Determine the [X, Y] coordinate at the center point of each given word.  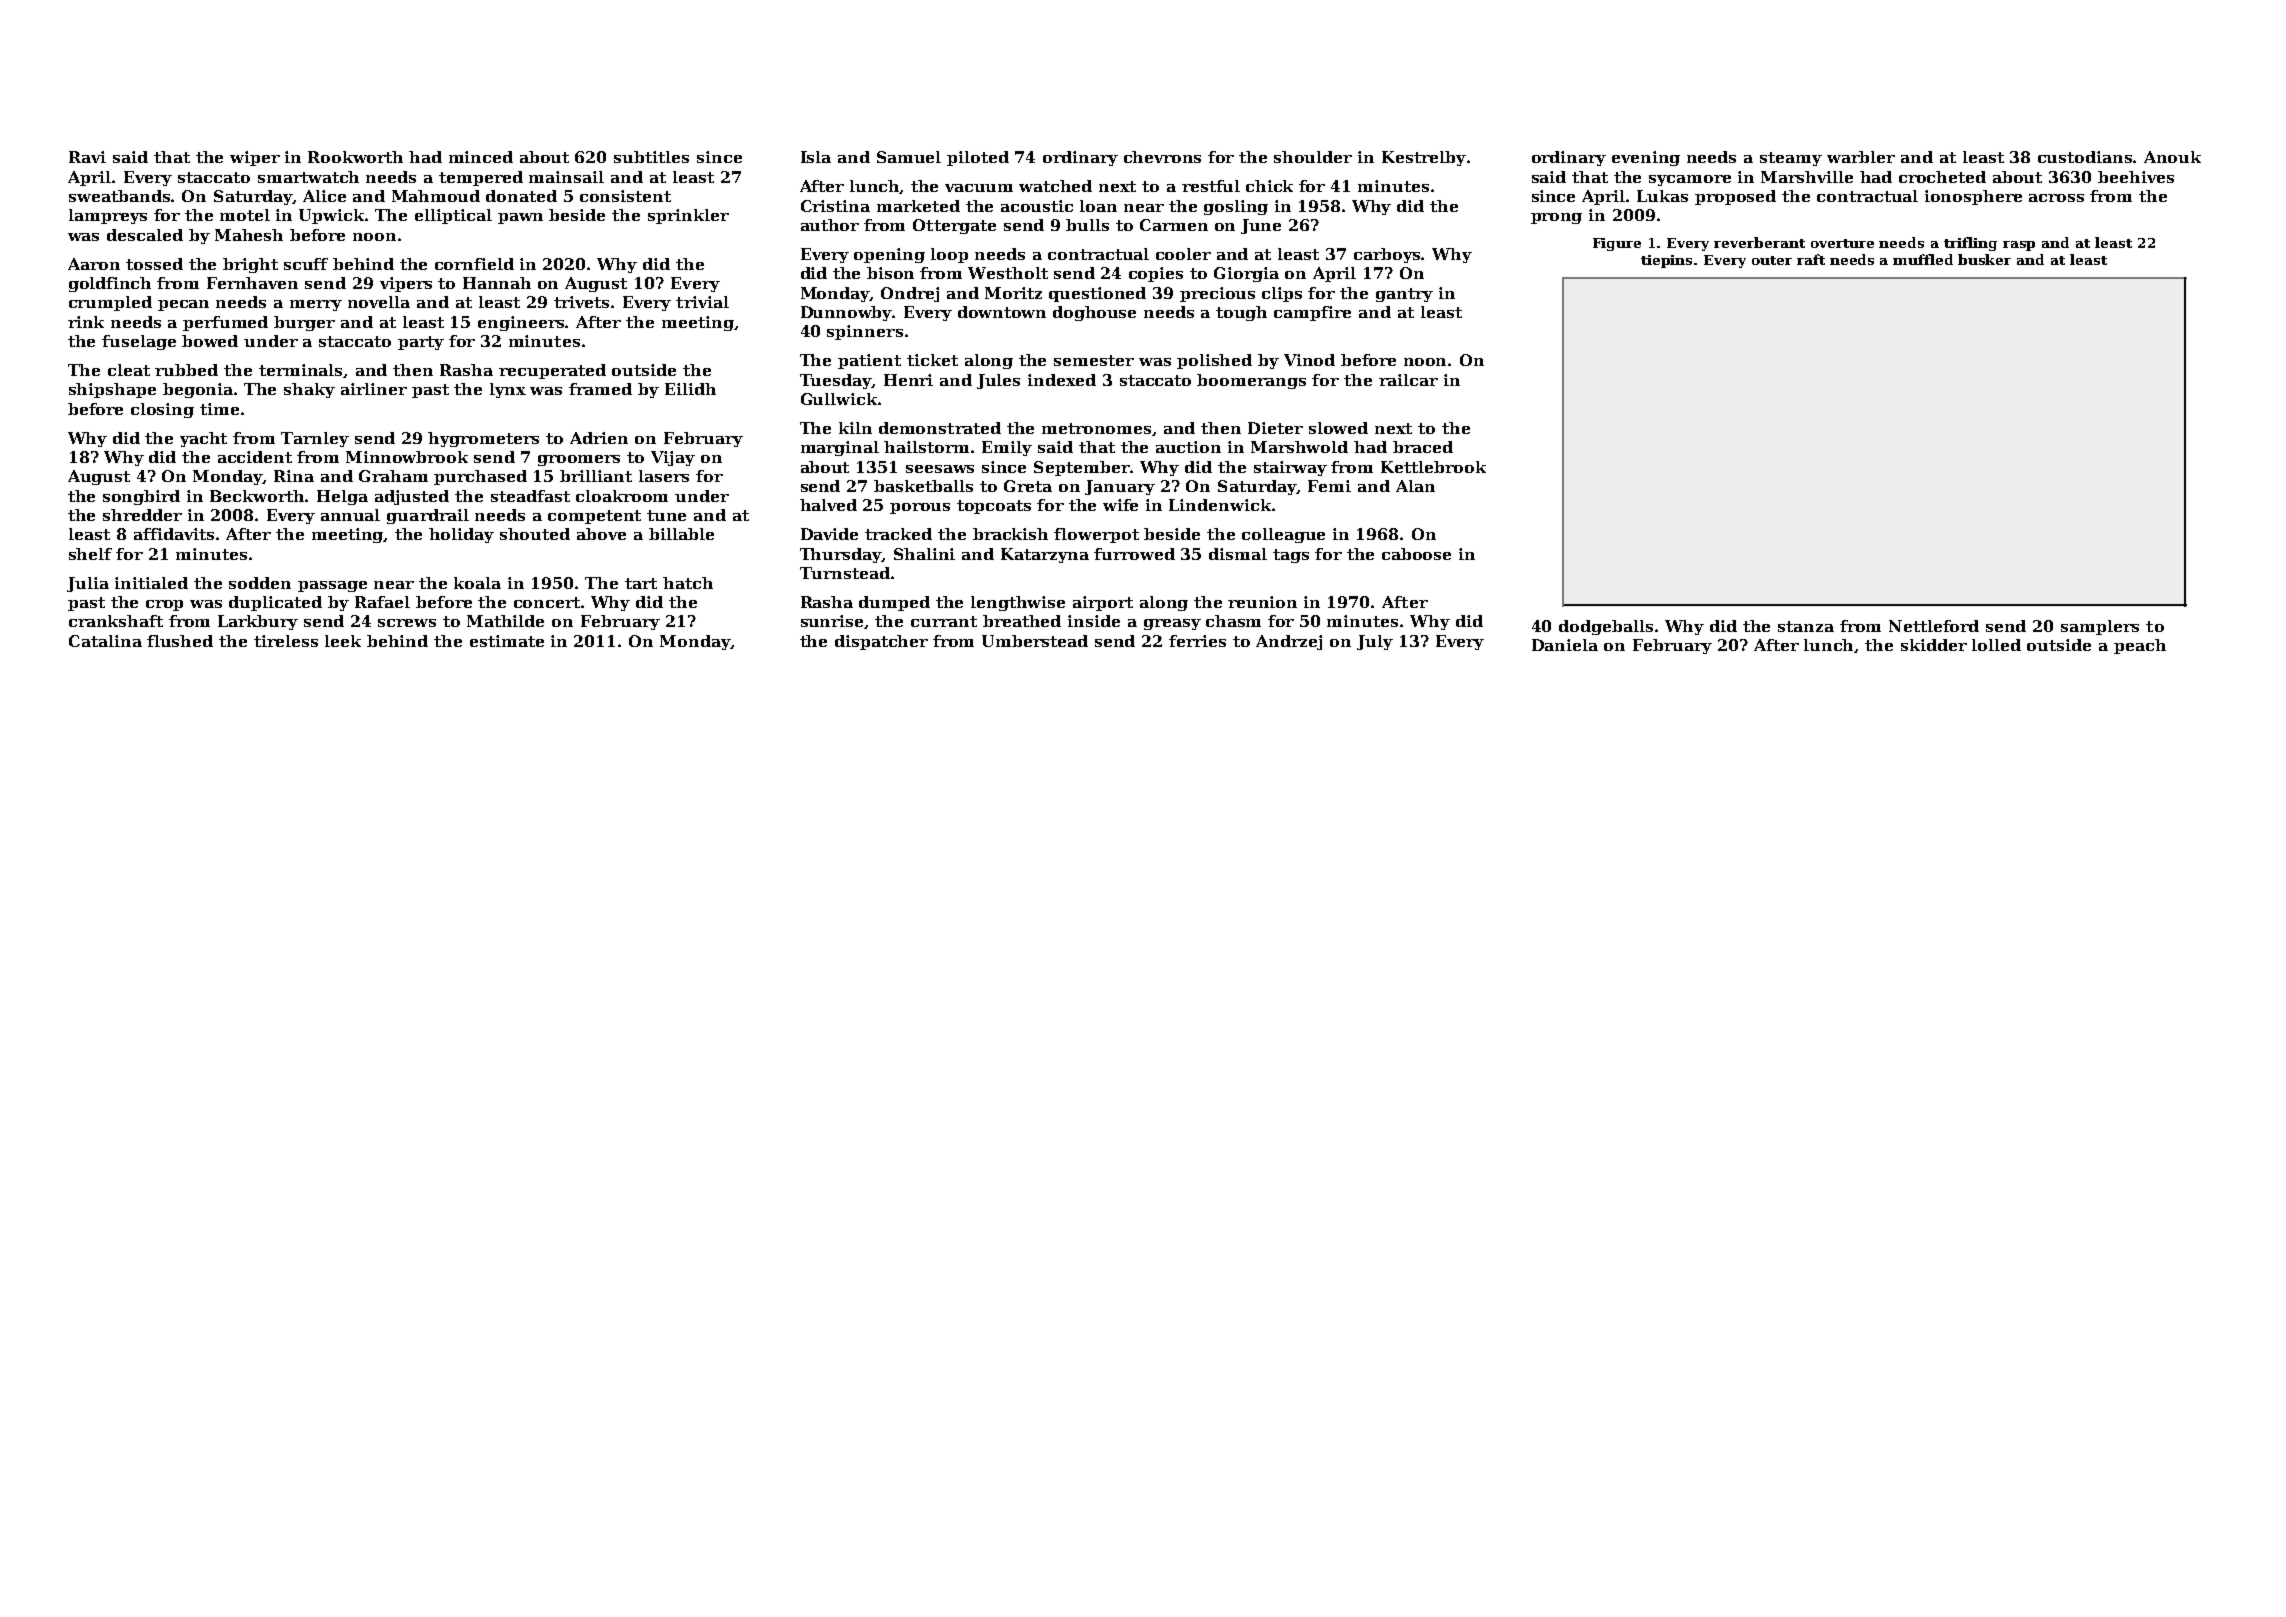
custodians [2086, 157]
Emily [1007, 448]
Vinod [1309, 360]
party [421, 343]
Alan [1415, 486]
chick [1269, 186]
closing [162, 410]
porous [920, 508]
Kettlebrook [1433, 467]
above [601, 534]
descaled [145, 235]
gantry [1404, 295]
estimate [507, 641]
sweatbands [120, 196]
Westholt [1008, 273]
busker [1984, 259]
